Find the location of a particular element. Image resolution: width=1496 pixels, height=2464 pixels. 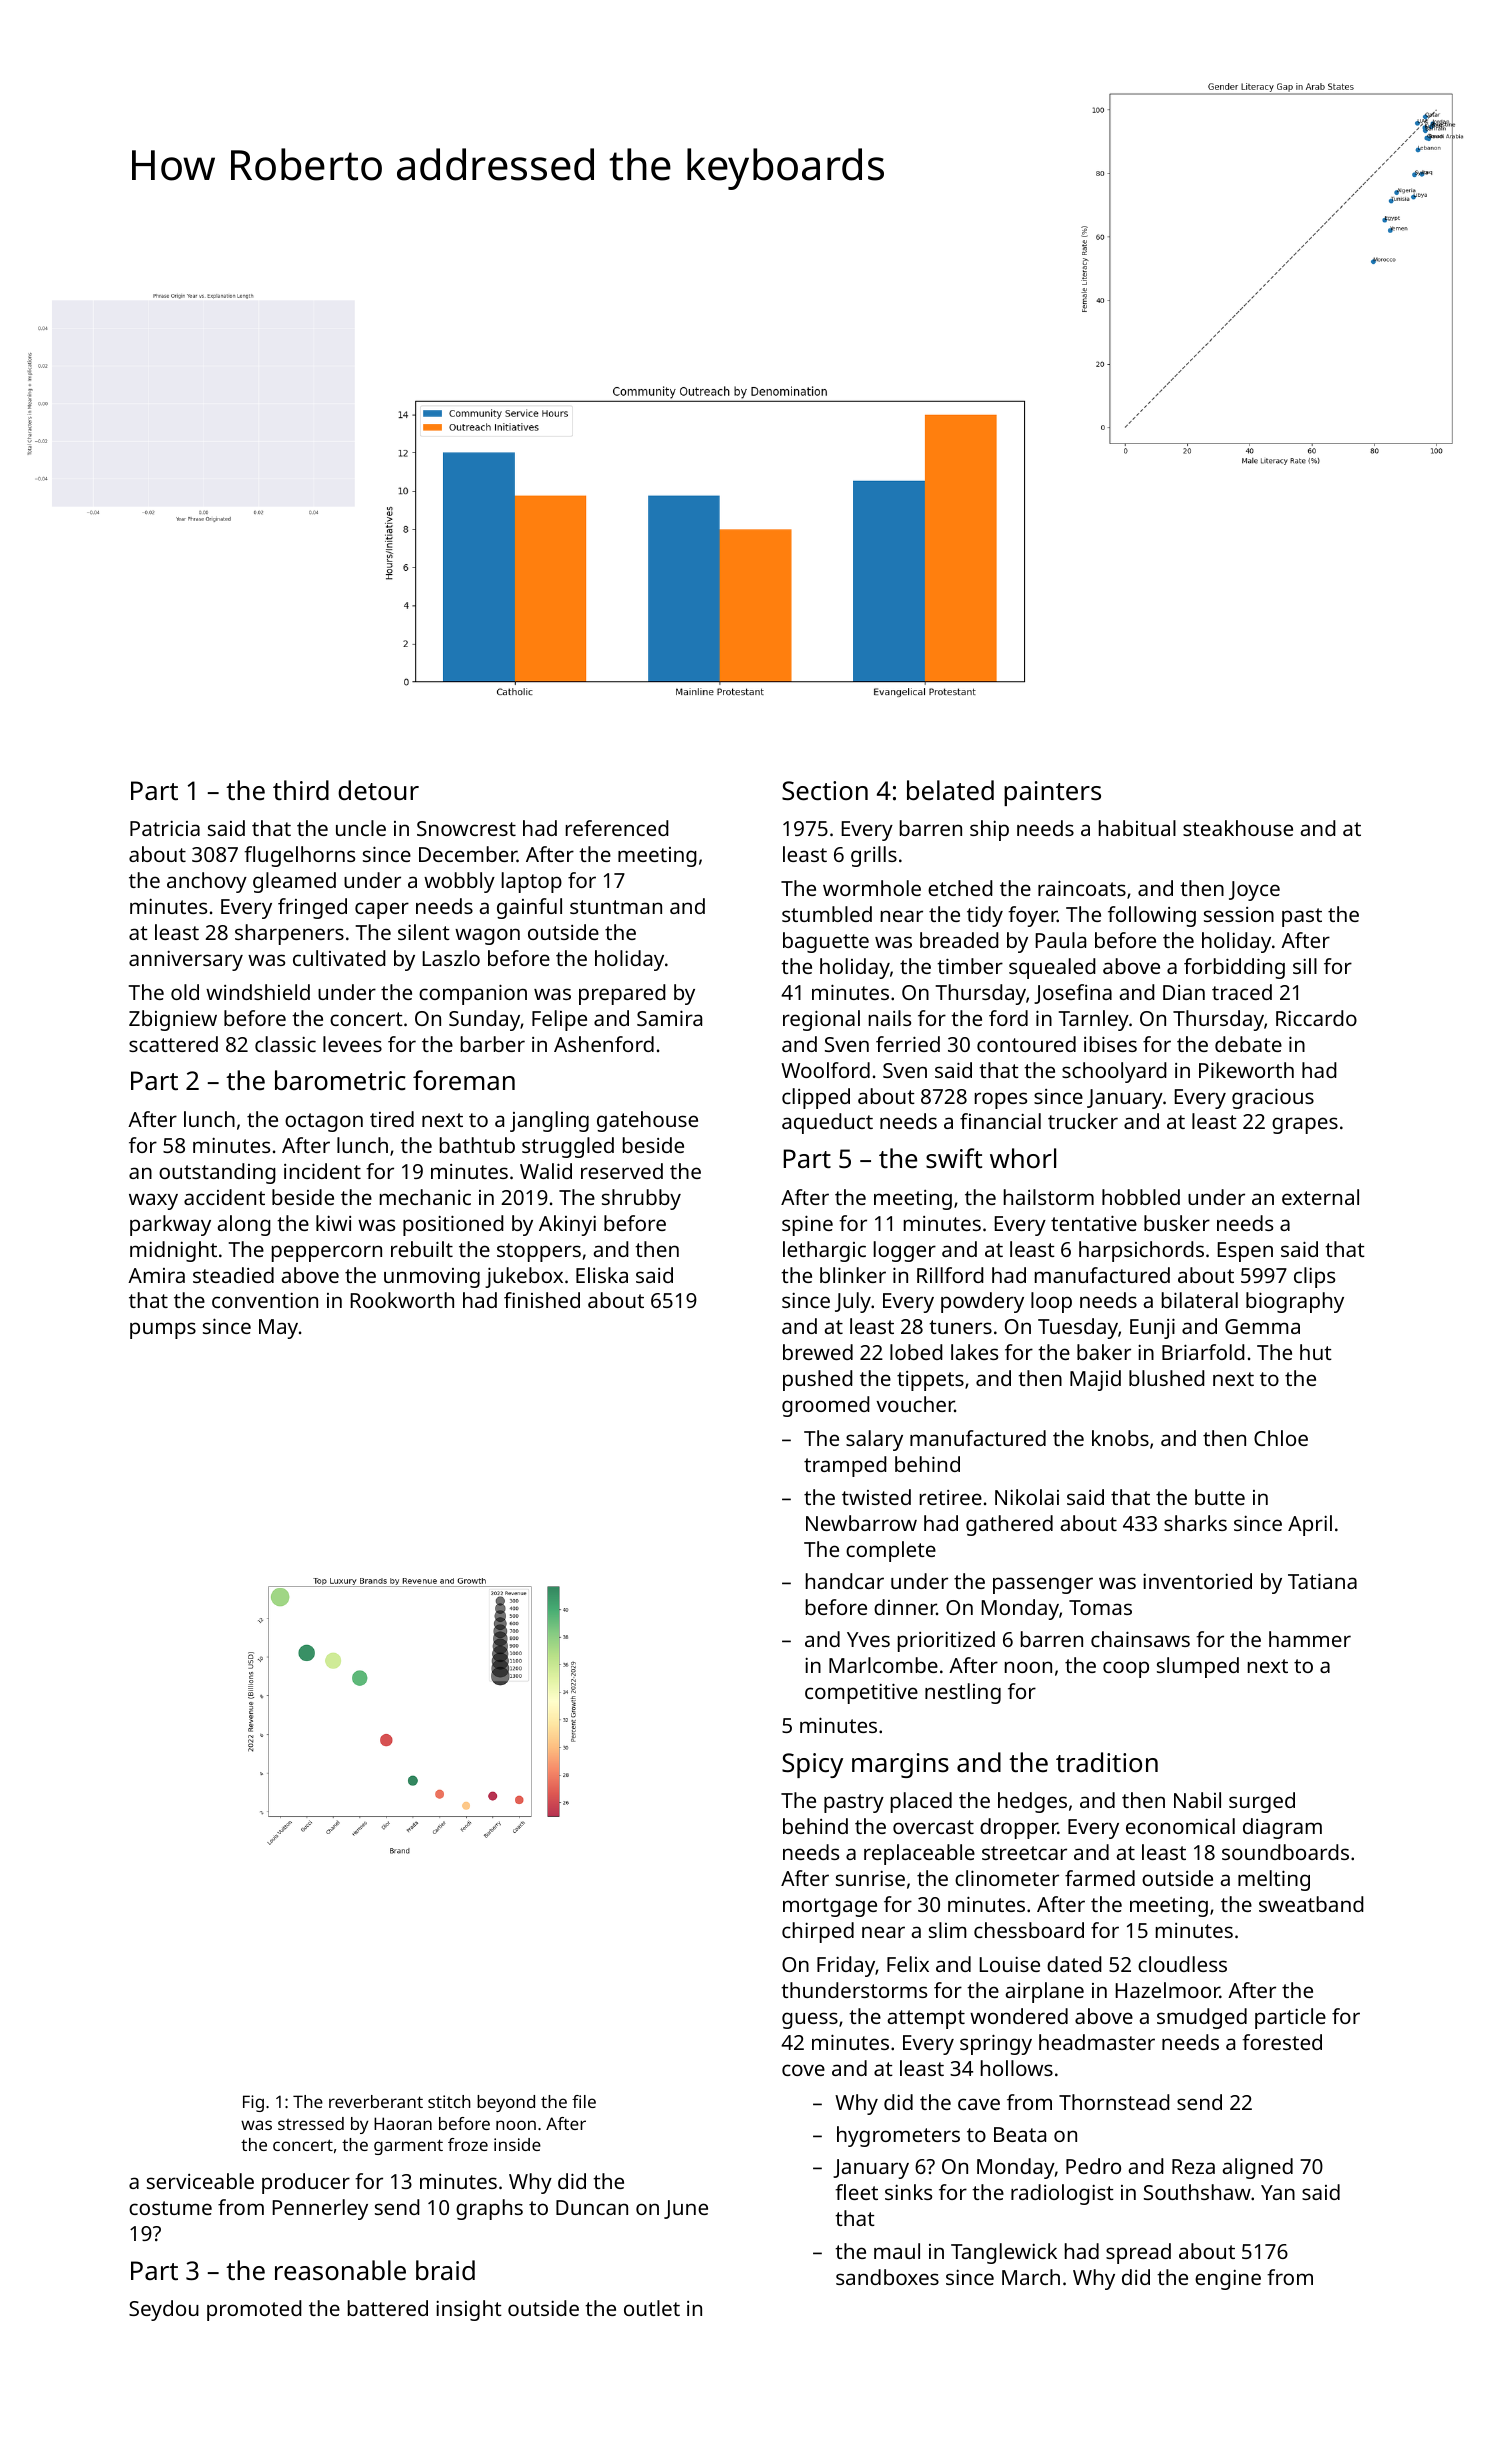

pumps is located at coordinates (163, 1330).
